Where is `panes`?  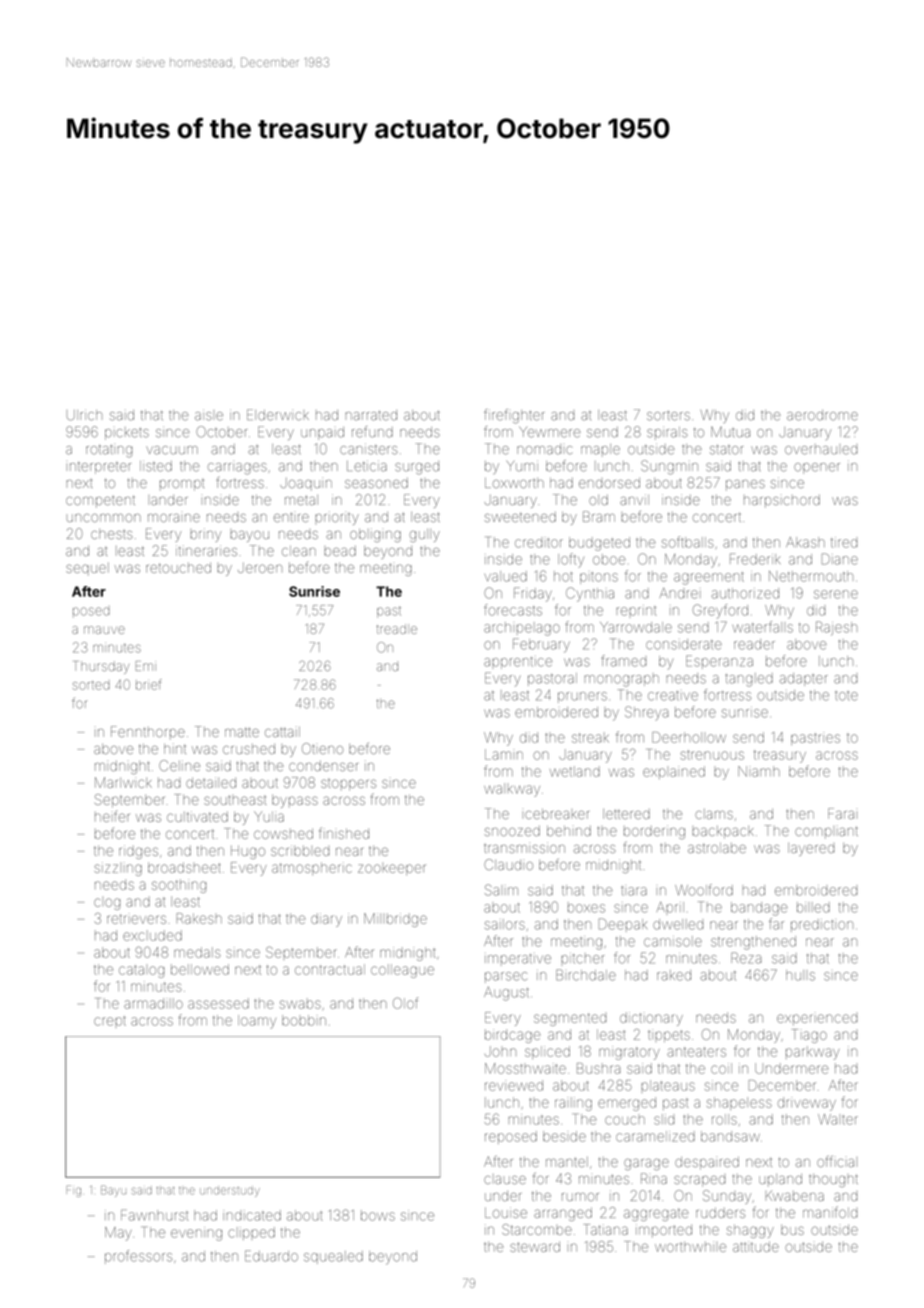 panes is located at coordinates (745, 485).
